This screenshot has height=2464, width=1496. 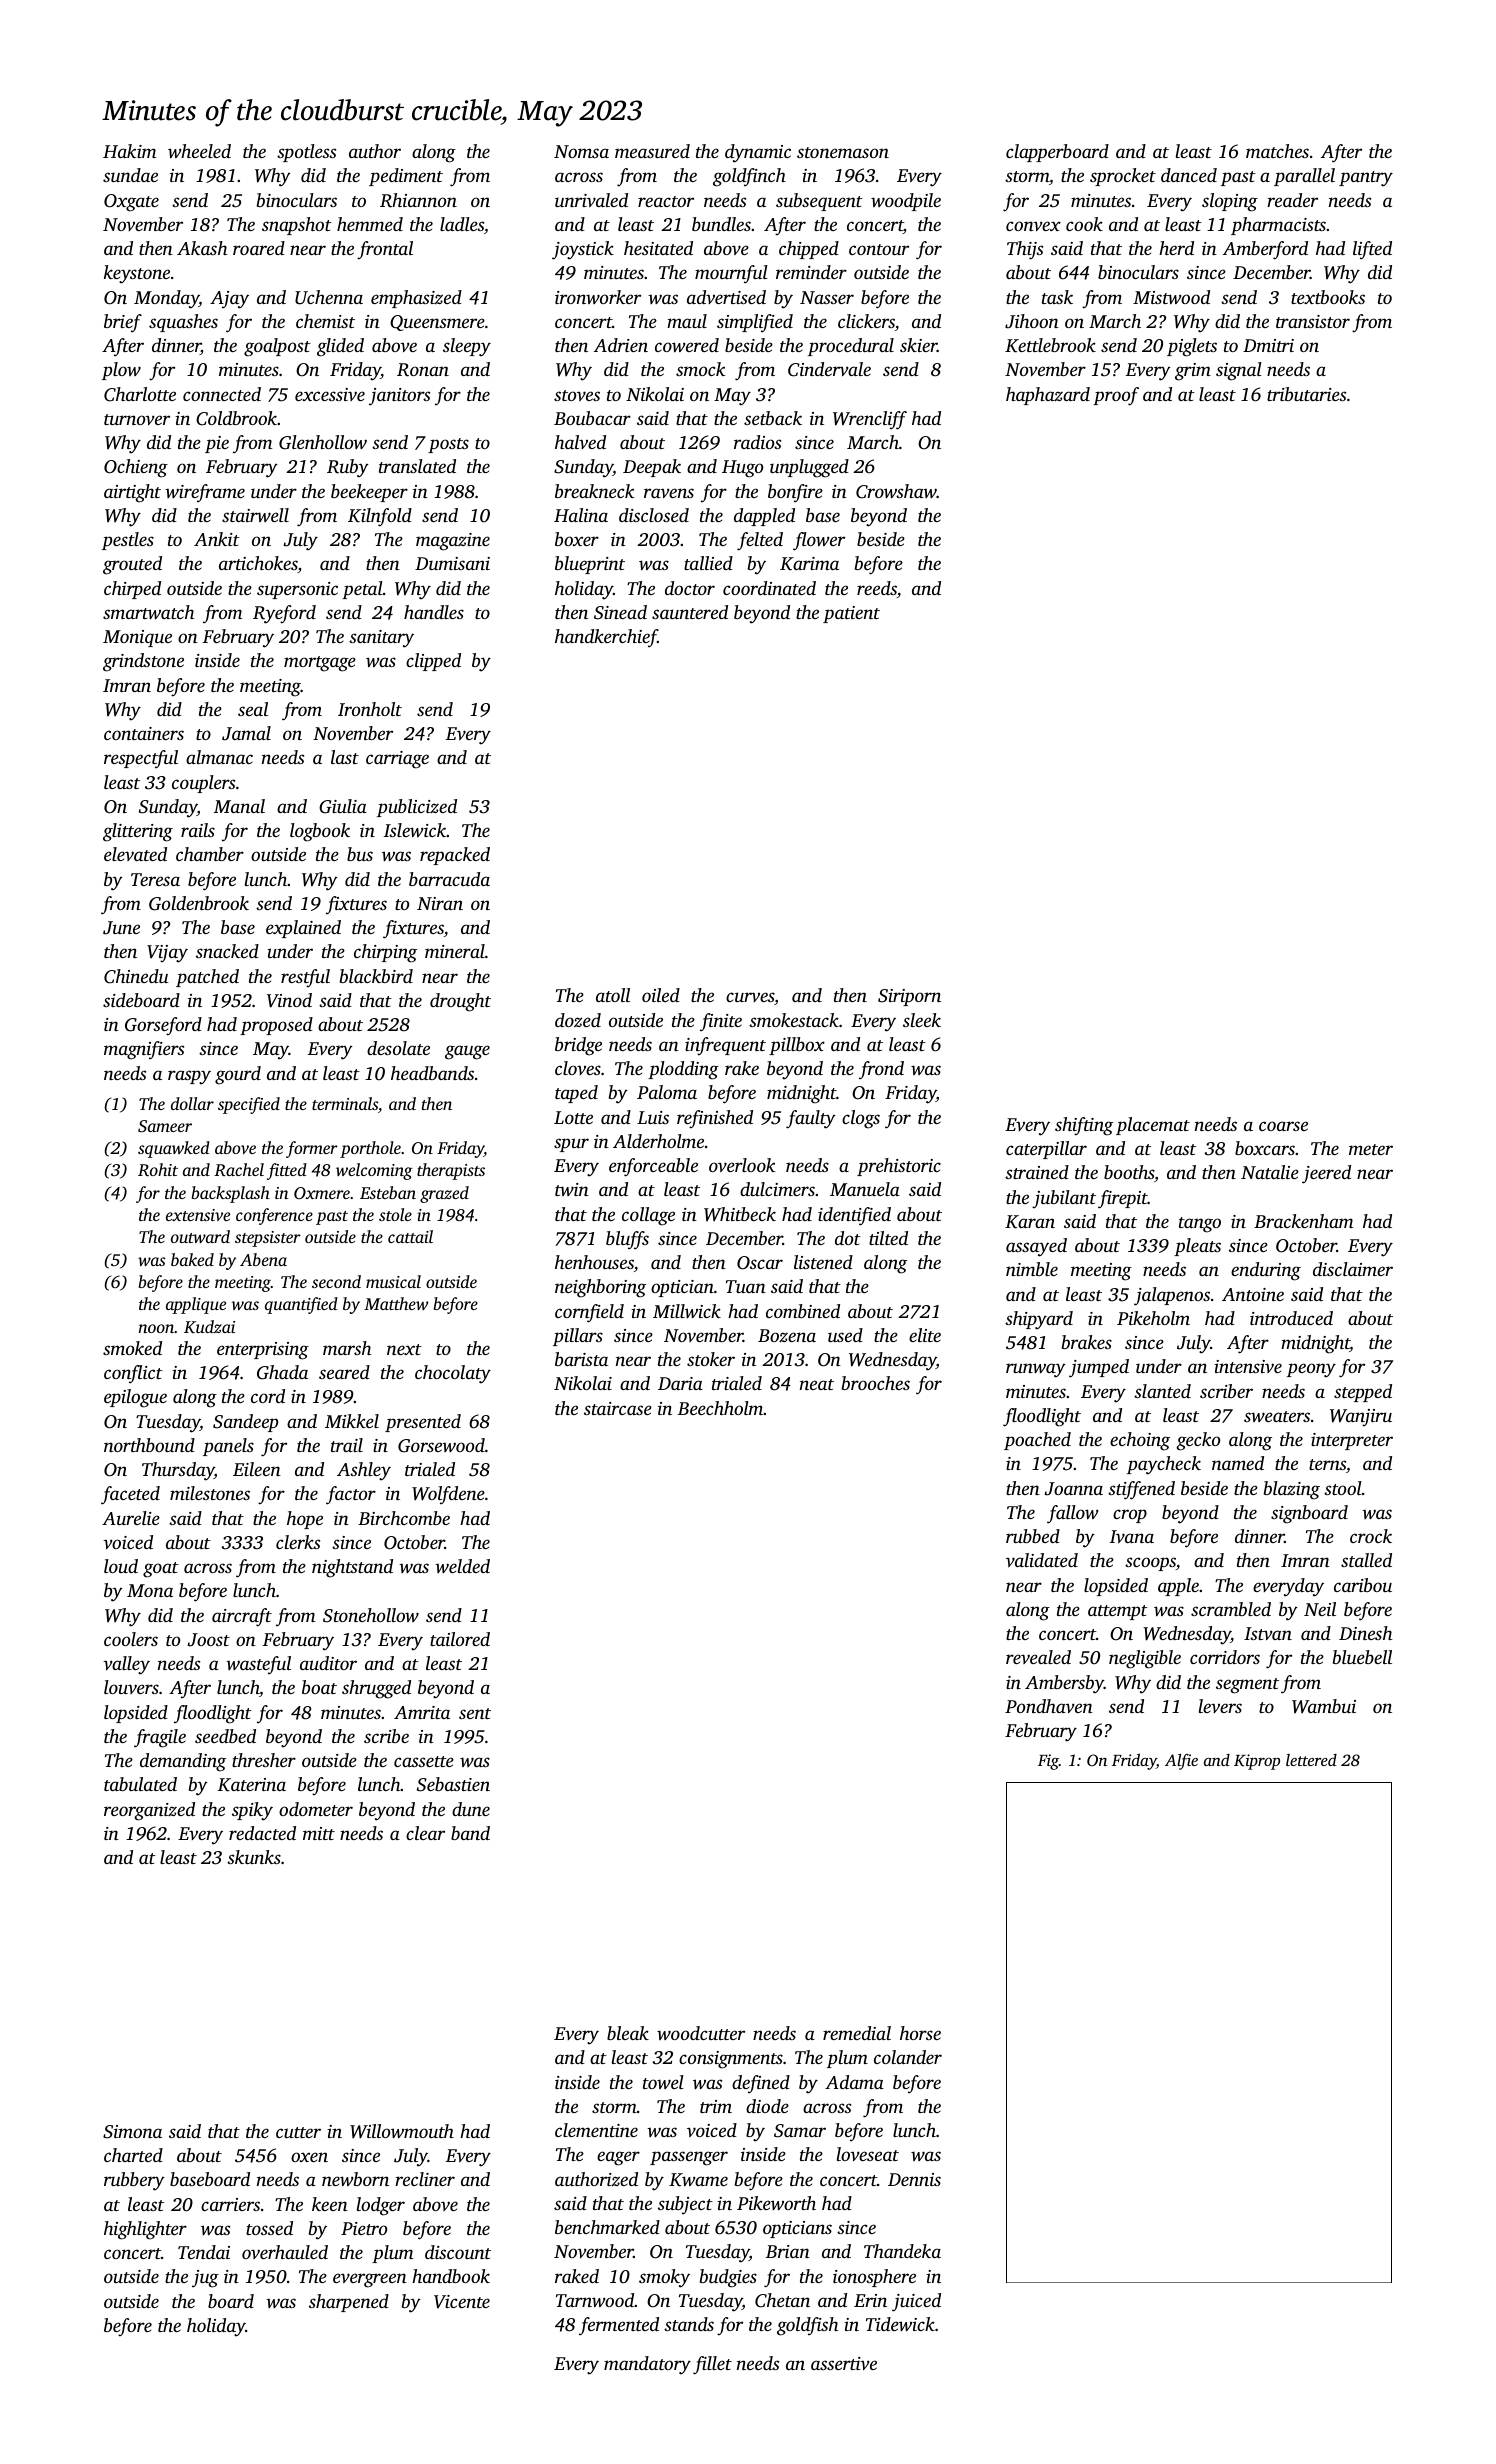 I want to click on oiled, so click(x=661, y=995).
